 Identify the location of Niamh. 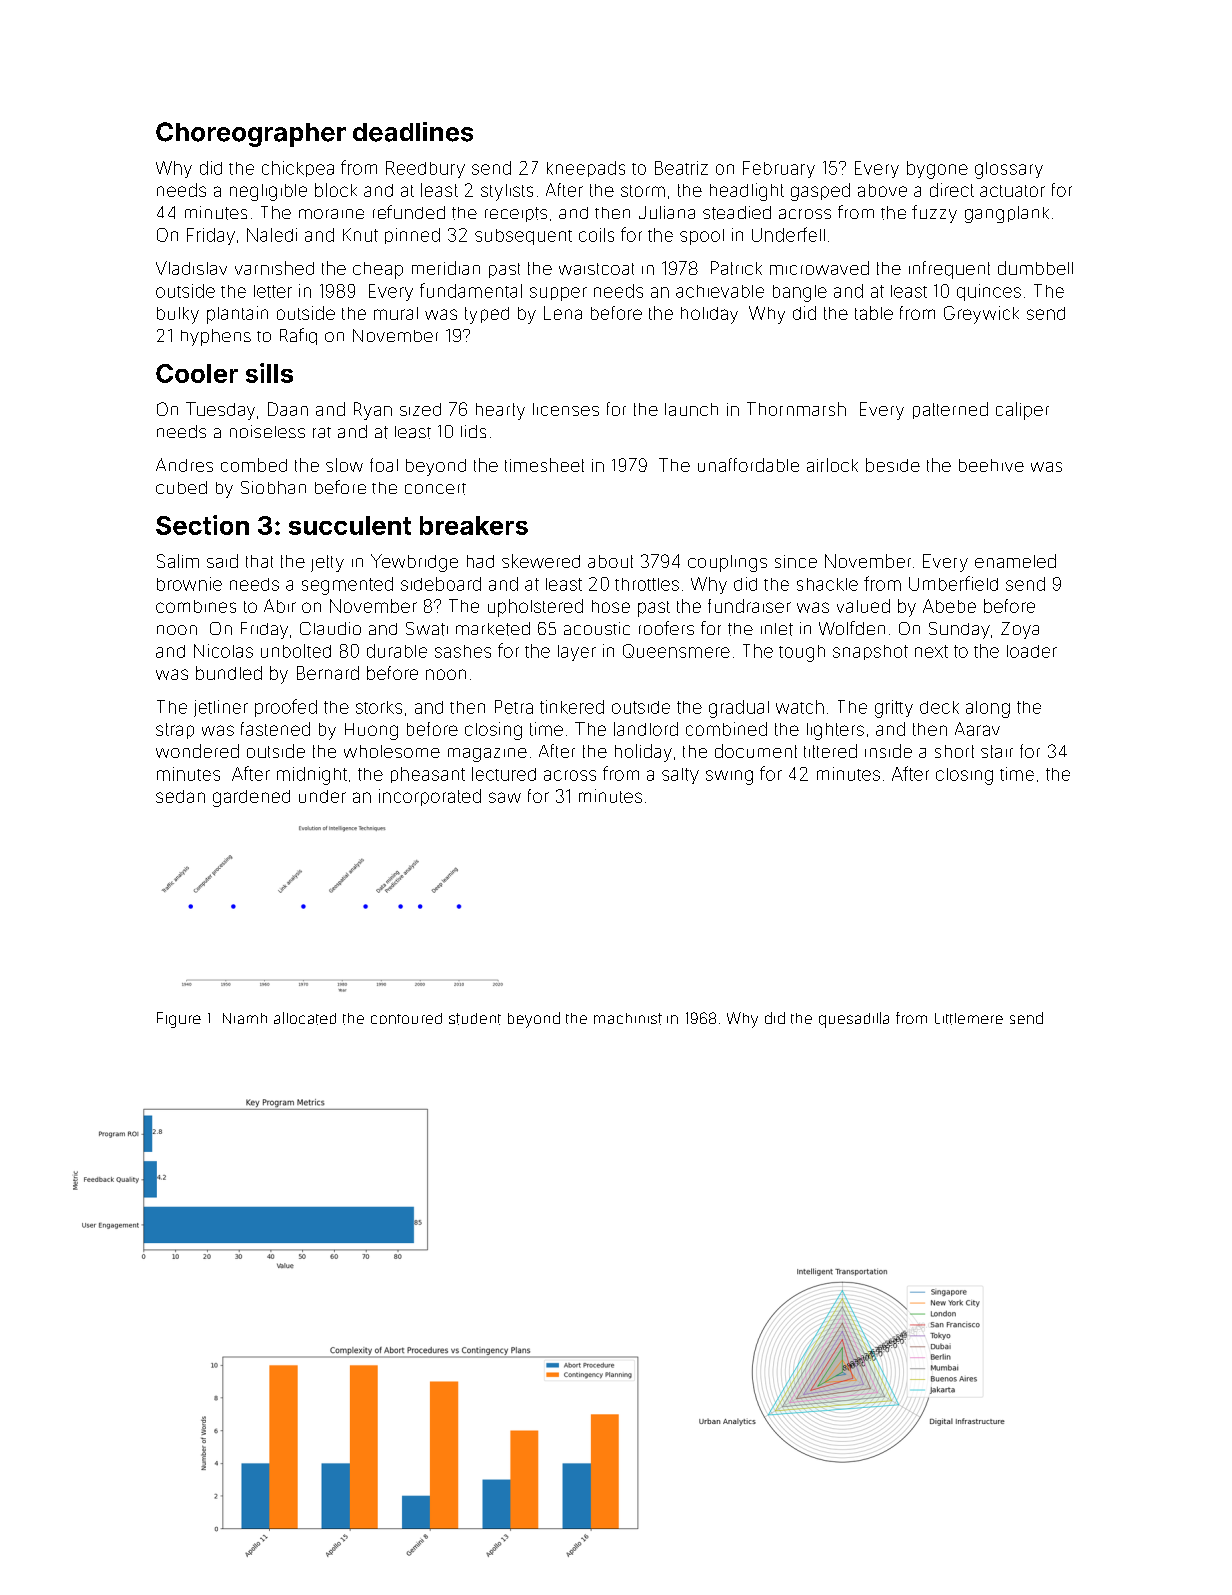
(245, 1018).
